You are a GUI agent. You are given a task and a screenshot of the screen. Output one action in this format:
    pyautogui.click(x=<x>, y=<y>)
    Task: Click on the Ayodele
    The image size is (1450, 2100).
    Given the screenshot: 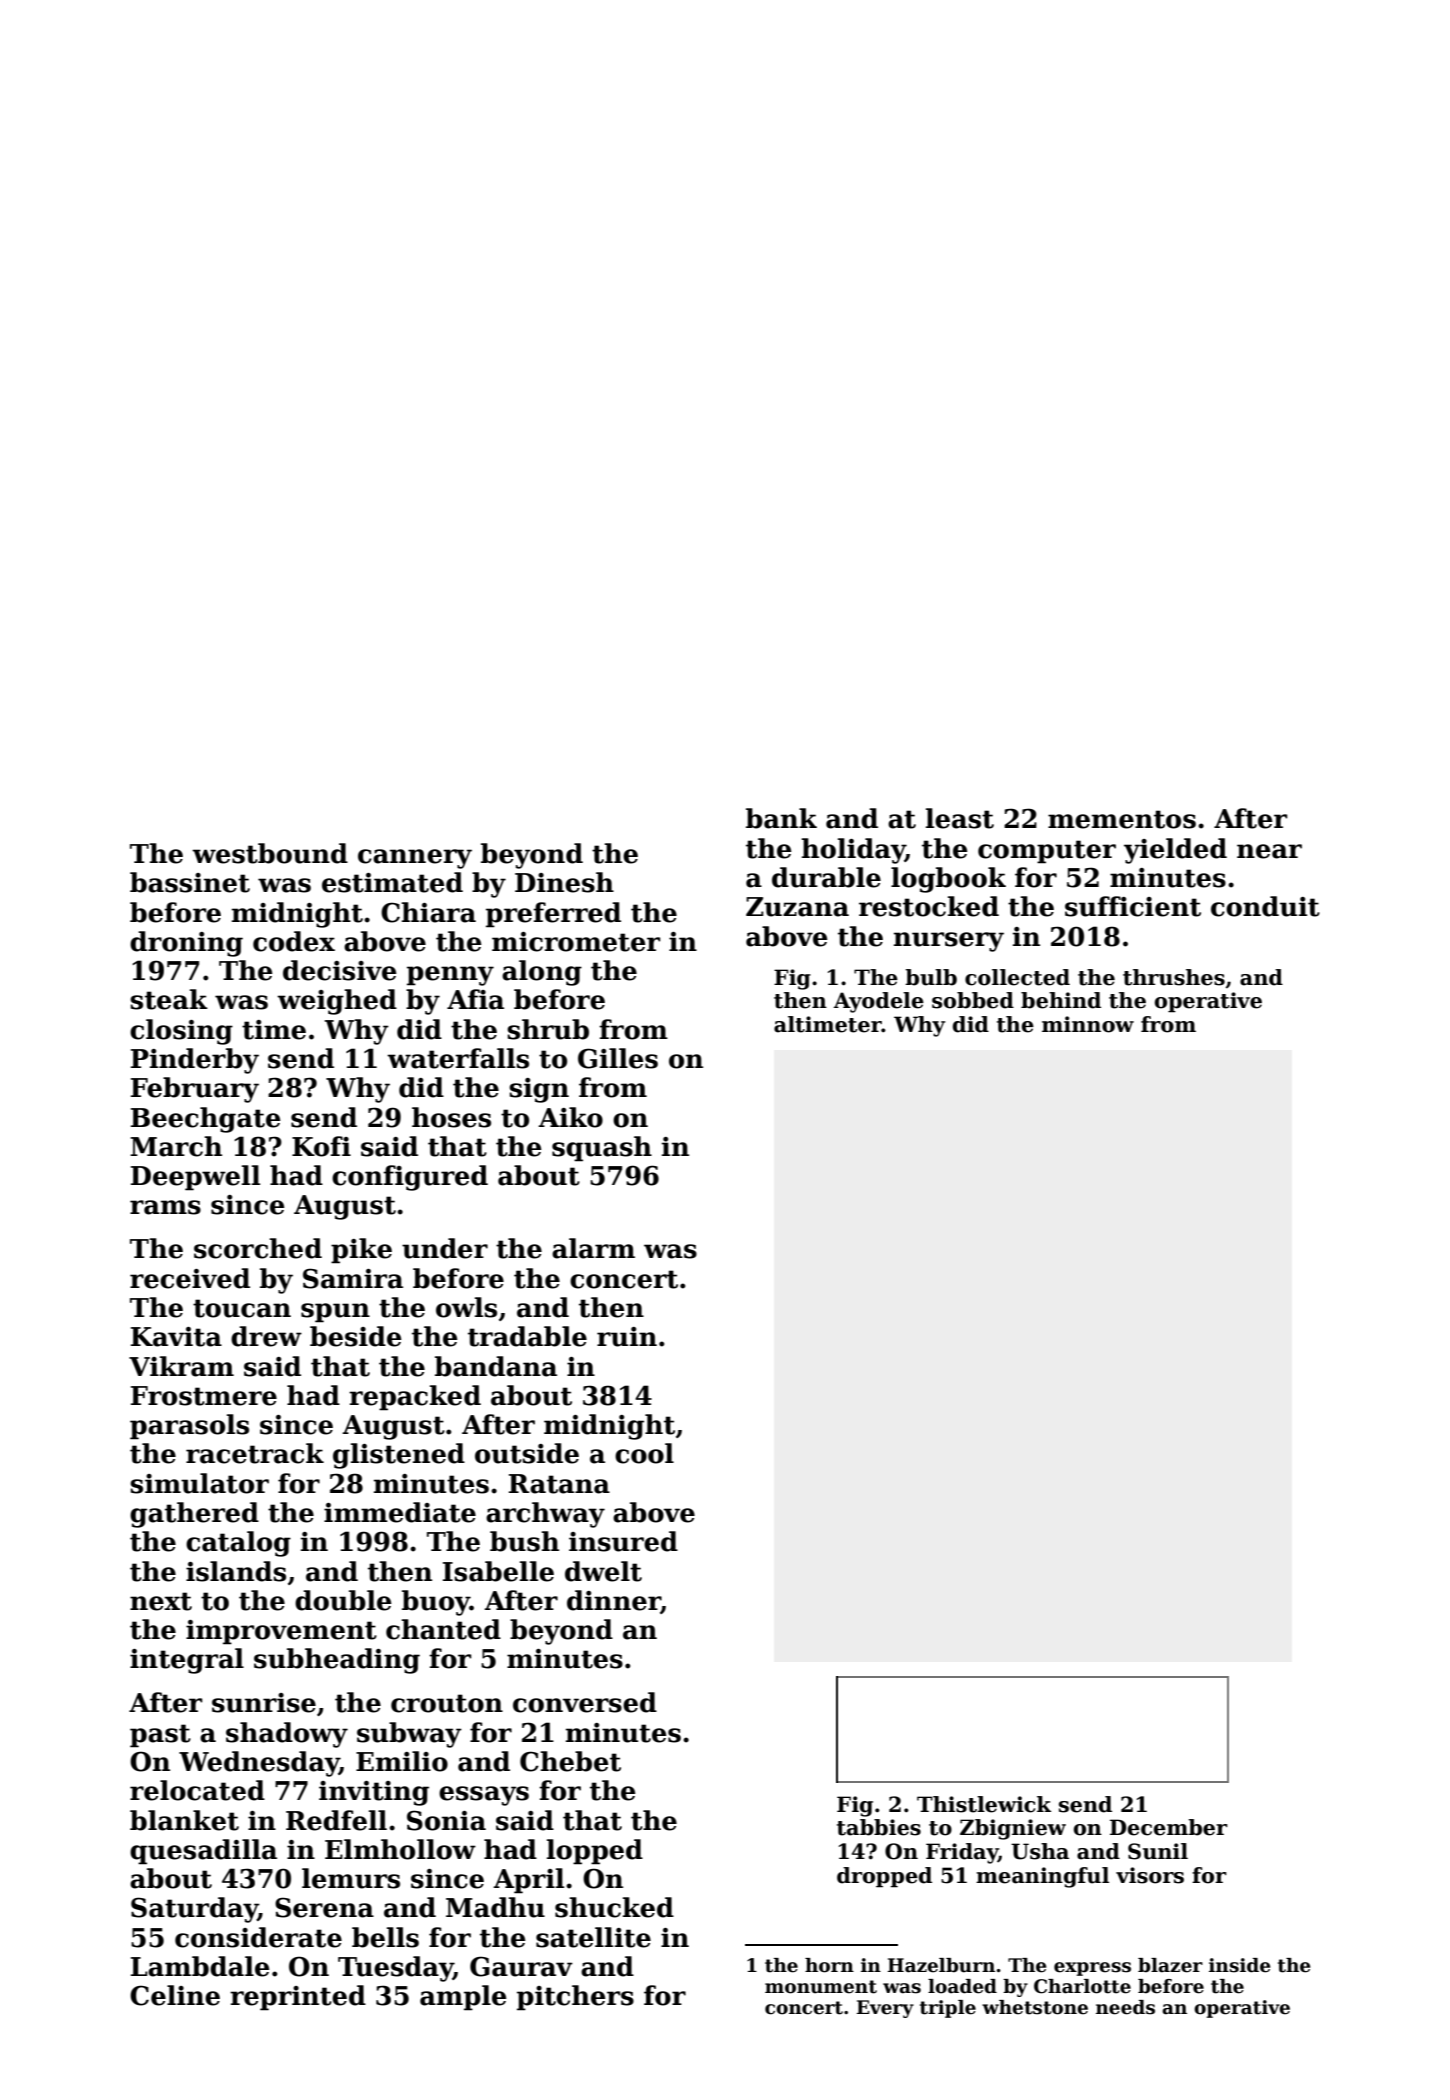 What is the action you would take?
    pyautogui.click(x=878, y=1002)
